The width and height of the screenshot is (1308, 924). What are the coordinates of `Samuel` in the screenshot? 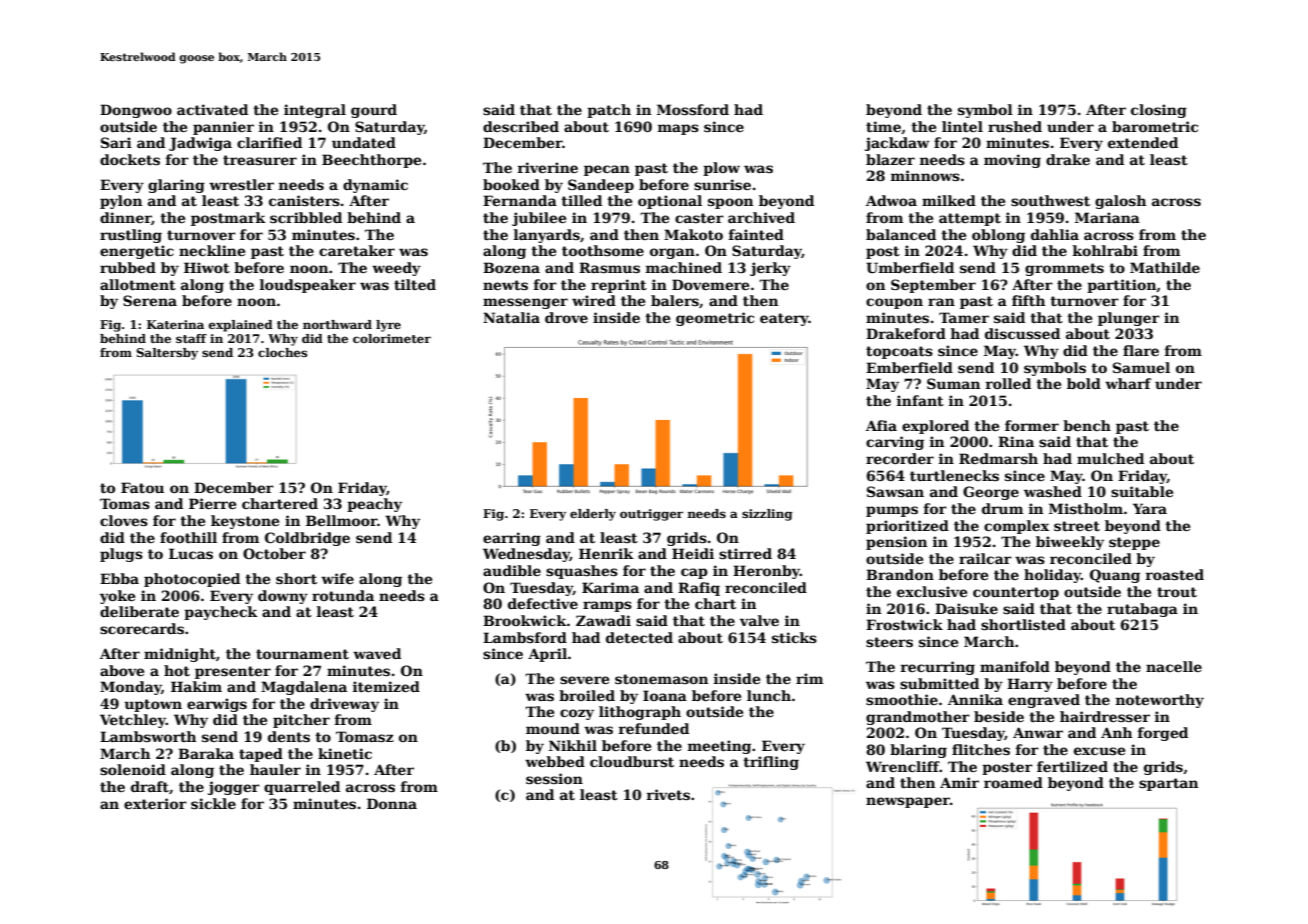 It's located at (1141, 367).
